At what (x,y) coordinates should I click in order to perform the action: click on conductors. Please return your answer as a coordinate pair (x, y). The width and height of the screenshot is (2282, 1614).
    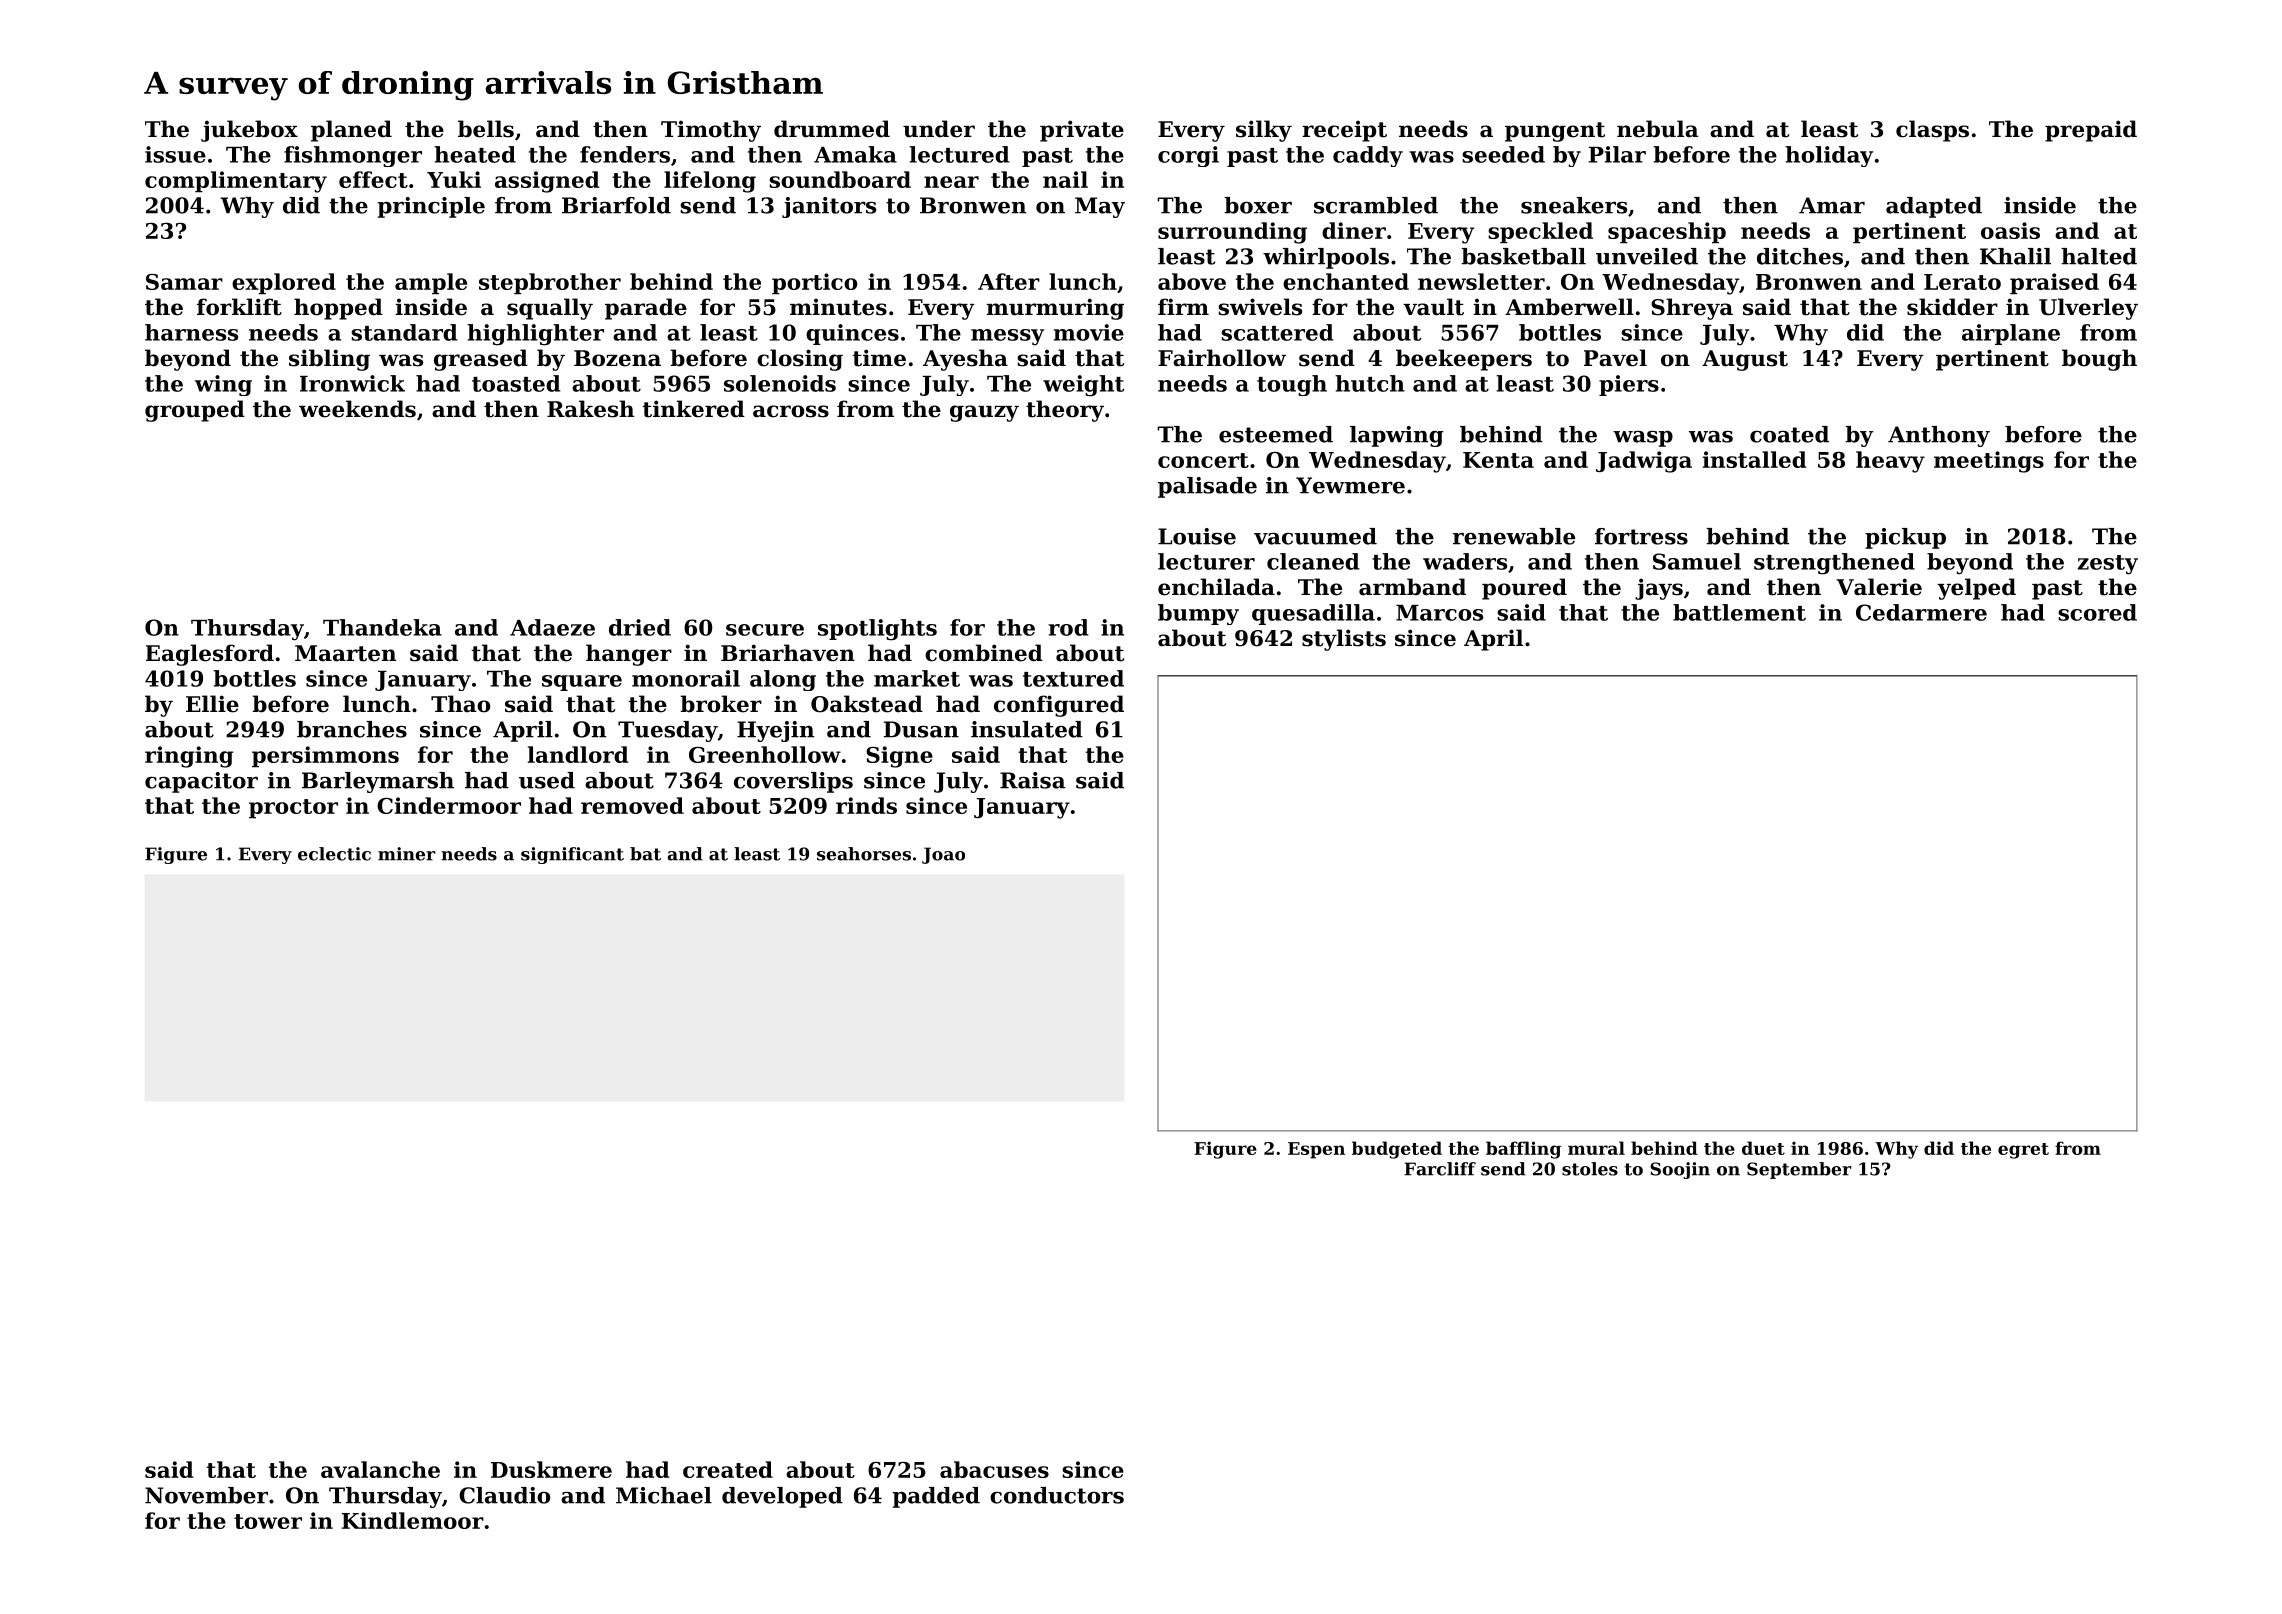
    Looking at the image, I should click on (1057, 1495).
